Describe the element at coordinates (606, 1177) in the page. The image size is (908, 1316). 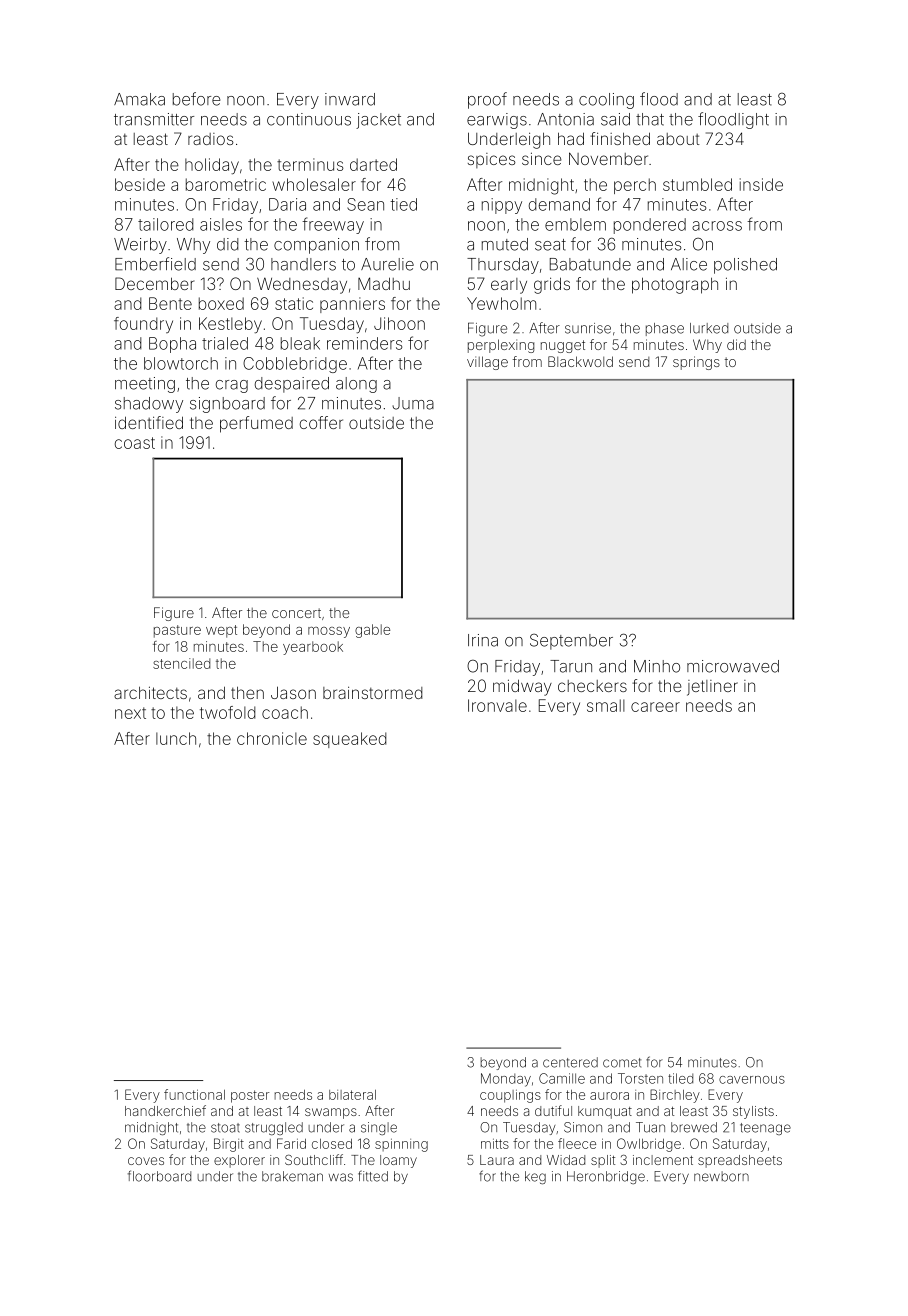
I see `Heronbridge` at that location.
